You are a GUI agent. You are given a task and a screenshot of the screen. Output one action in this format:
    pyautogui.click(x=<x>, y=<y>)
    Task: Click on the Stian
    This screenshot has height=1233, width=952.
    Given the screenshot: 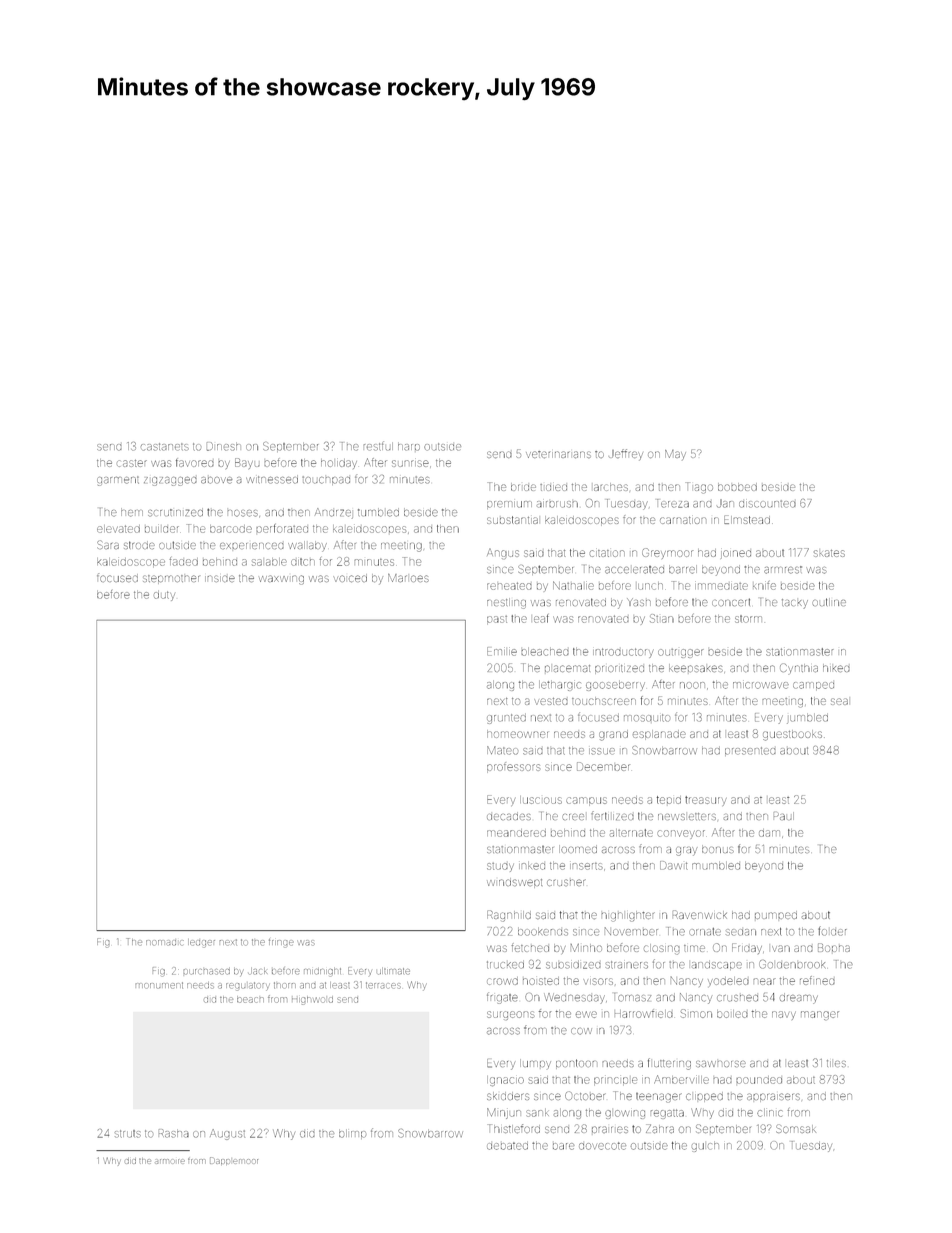 What is the action you would take?
    pyautogui.click(x=662, y=618)
